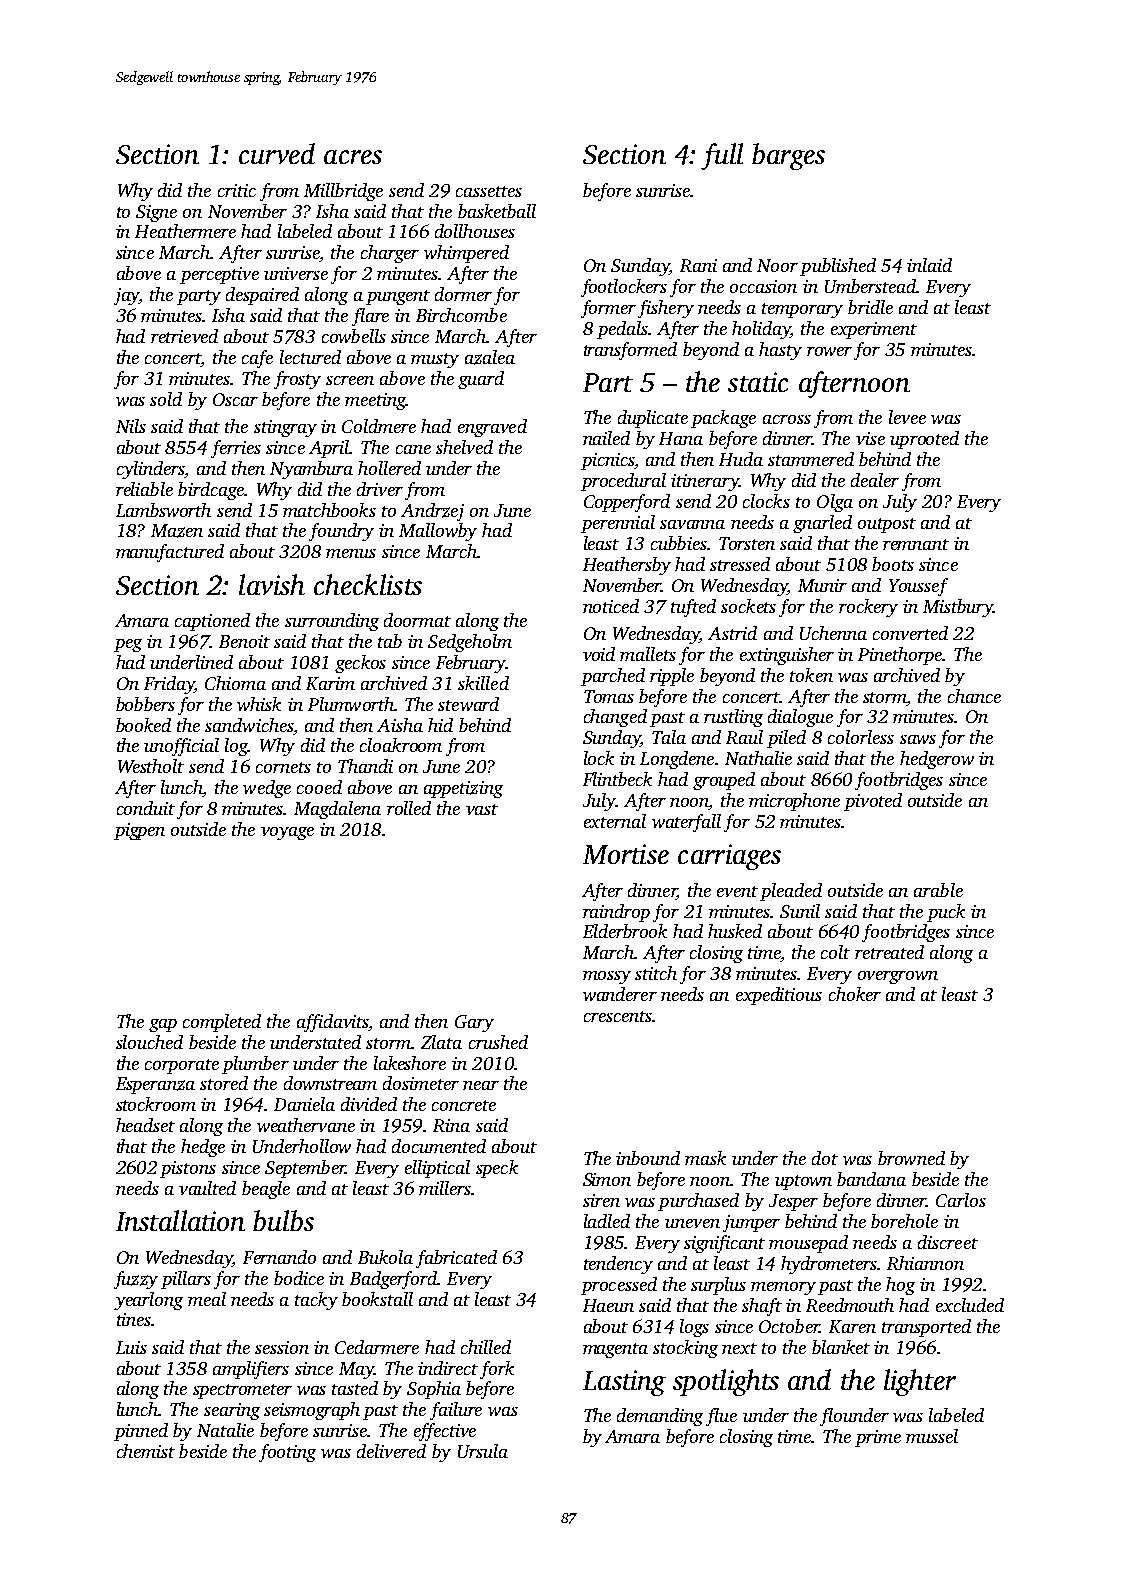  What do you see at coordinates (287, 833) in the document?
I see `voyage` at bounding box center [287, 833].
